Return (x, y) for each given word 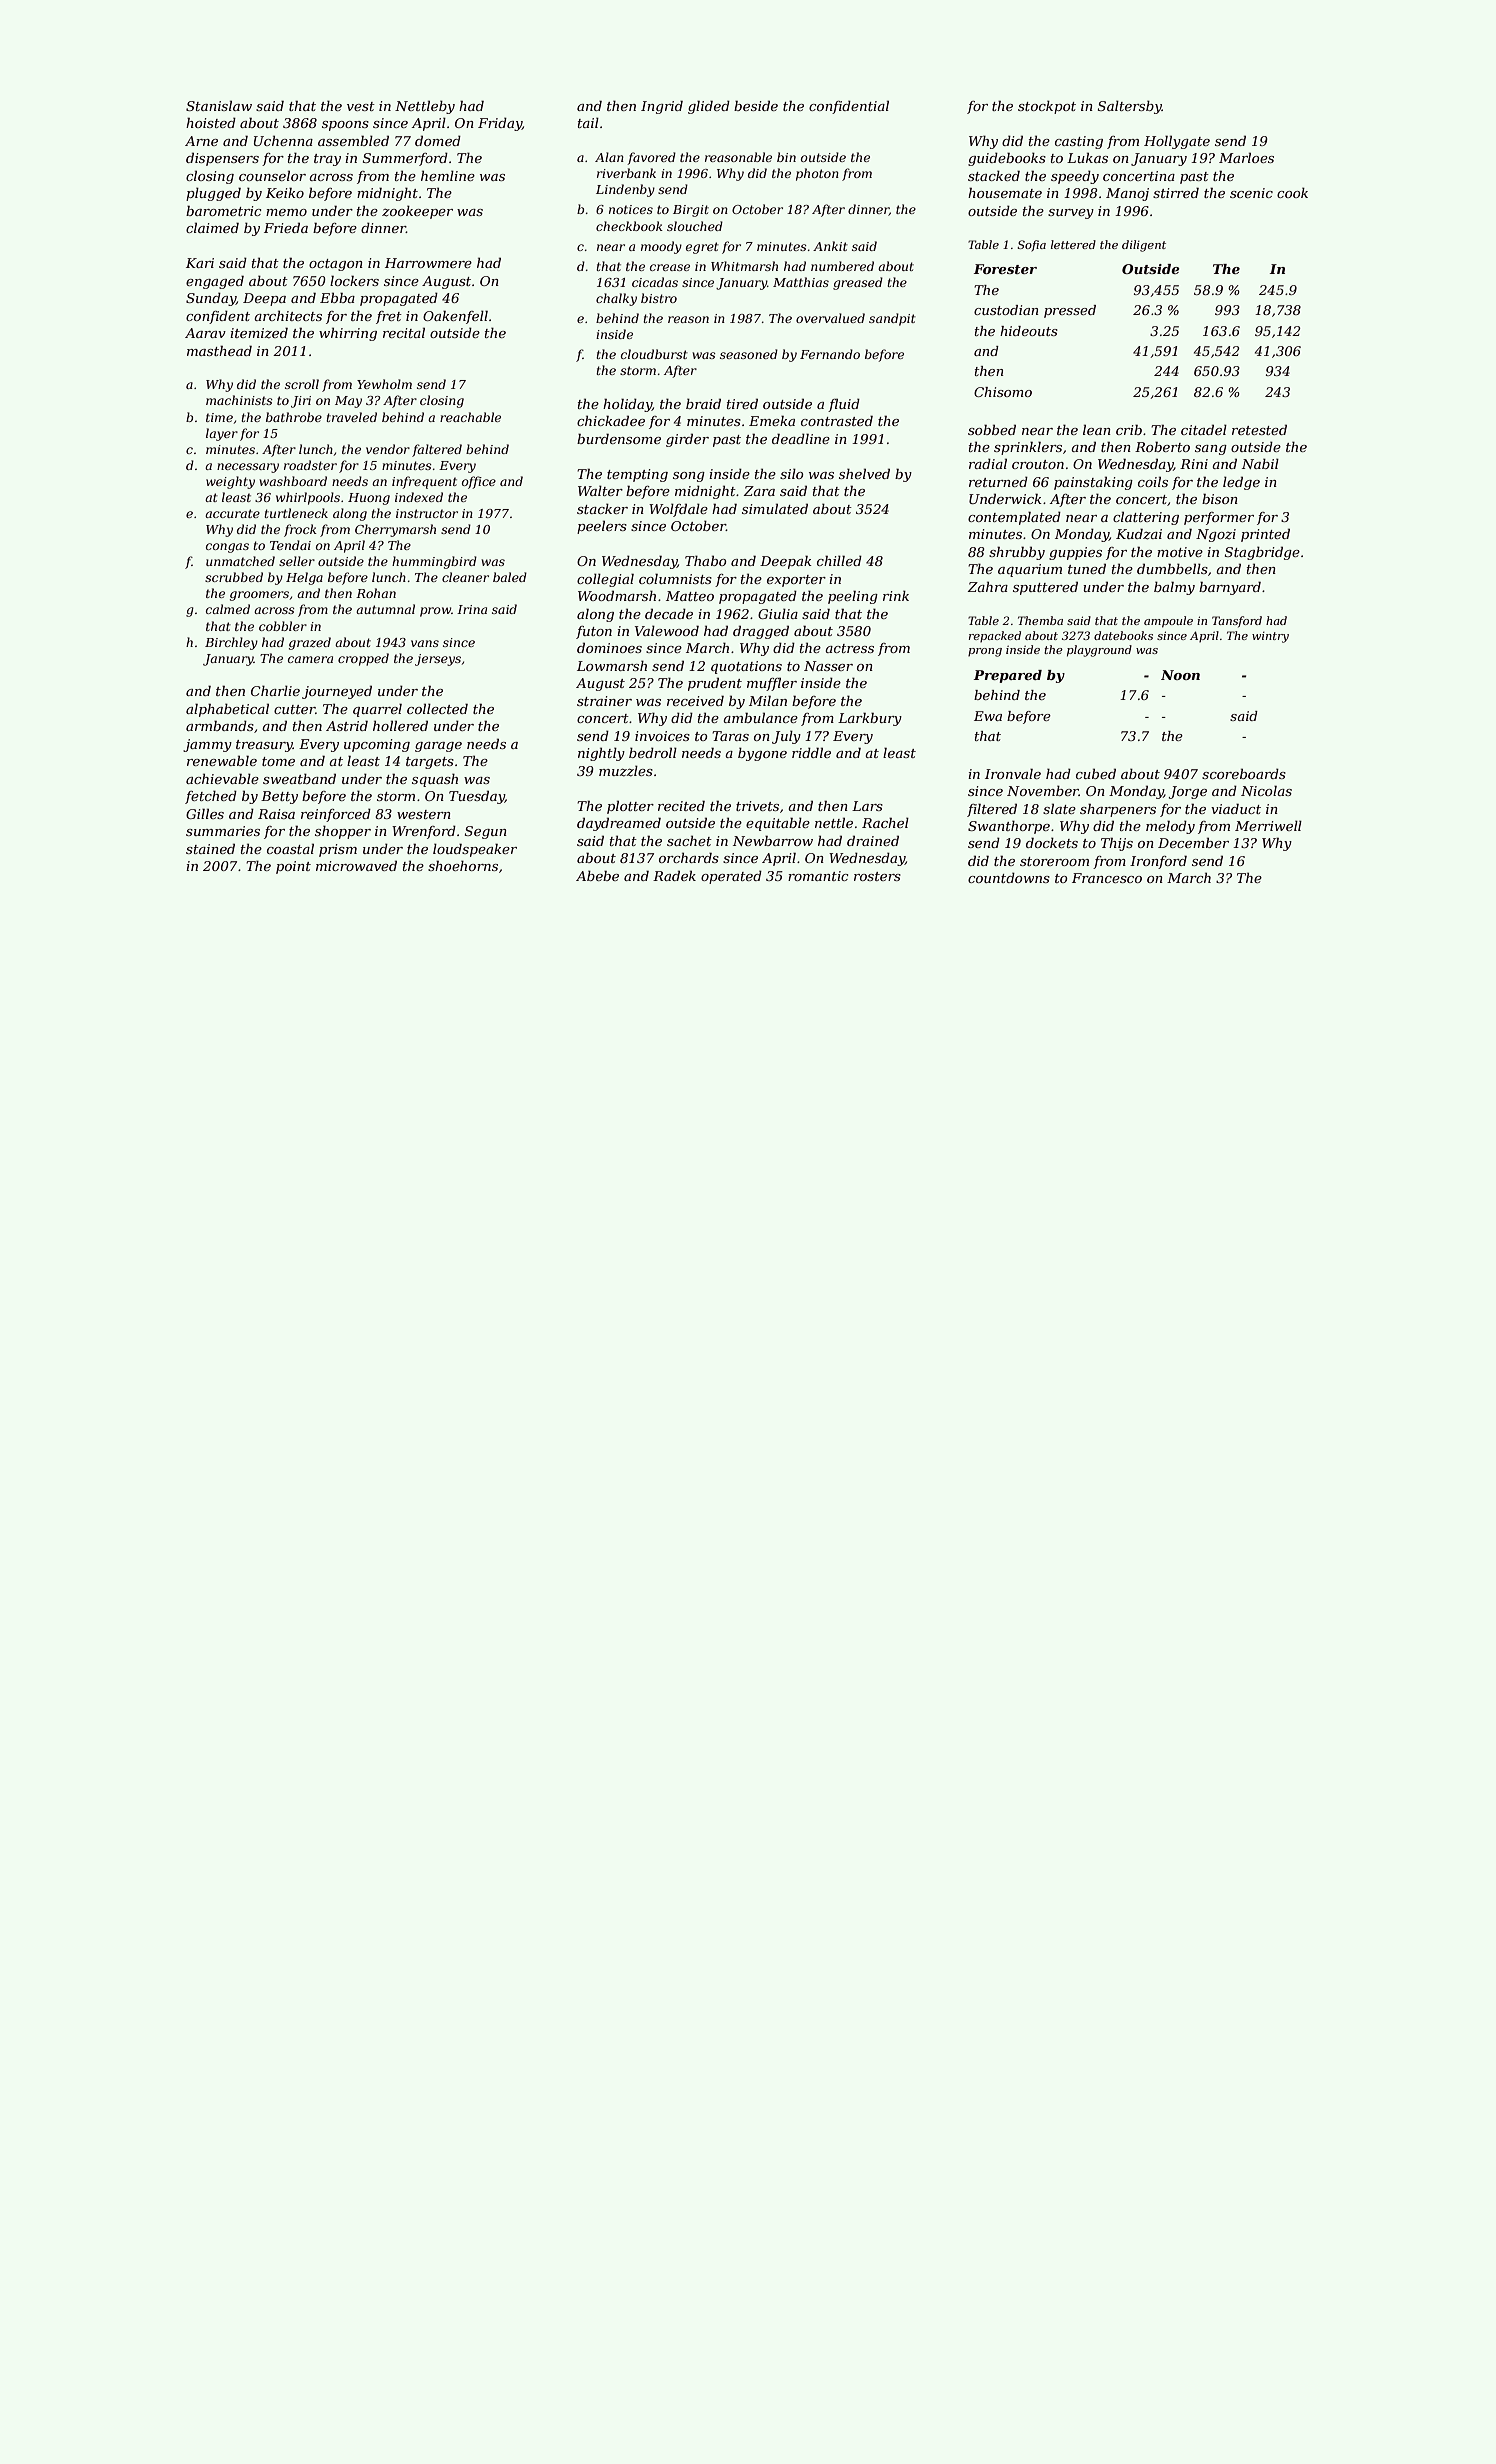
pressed (1070, 311)
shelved (864, 473)
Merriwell (1268, 825)
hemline (448, 175)
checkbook (629, 226)
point (293, 867)
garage (438, 747)
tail (588, 122)
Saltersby (1130, 107)
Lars (867, 806)
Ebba (337, 297)
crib (1129, 429)
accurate (232, 513)
